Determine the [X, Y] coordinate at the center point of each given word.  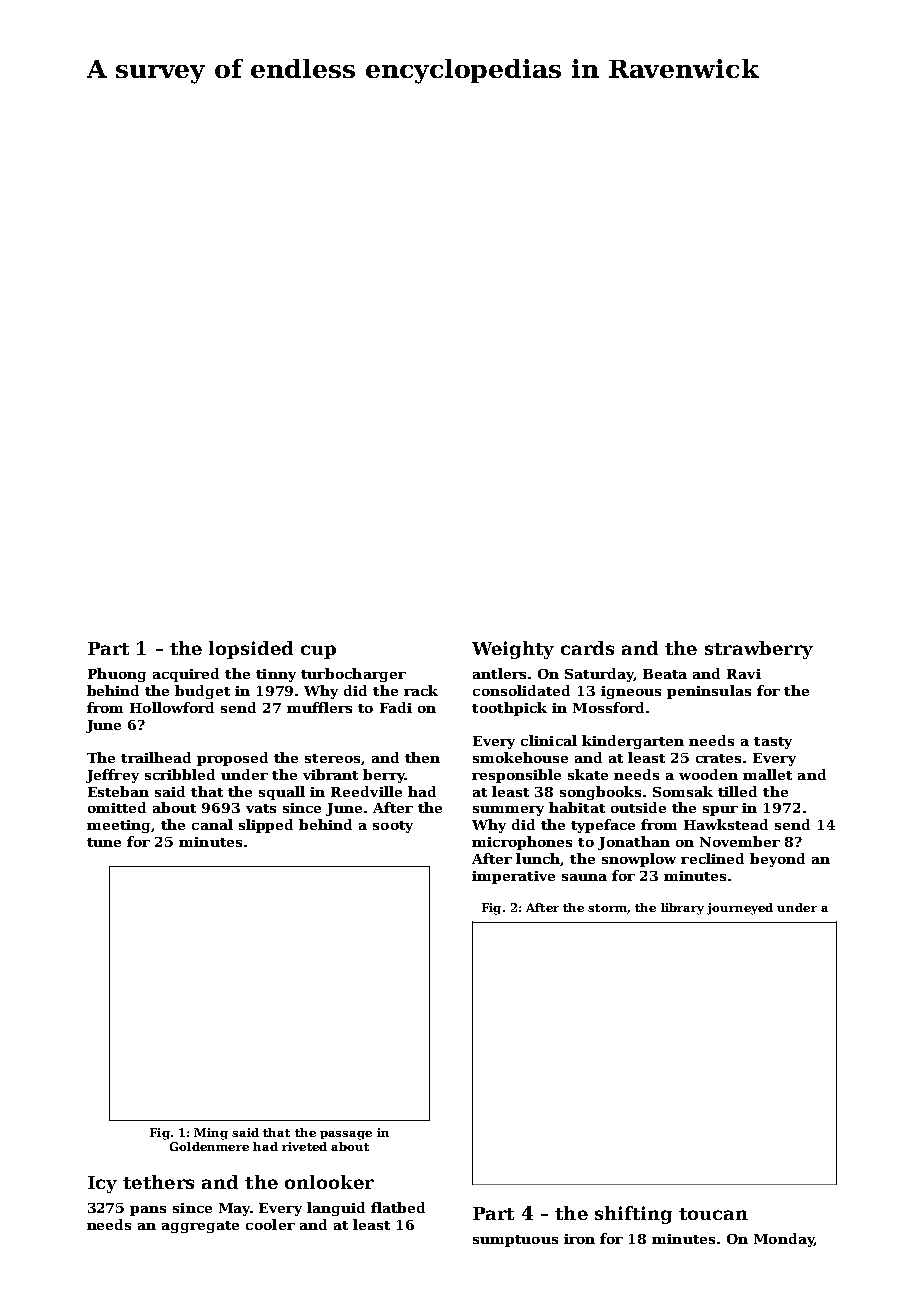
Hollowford [172, 707]
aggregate [200, 1227]
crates [718, 758]
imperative [513, 877]
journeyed [740, 909]
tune [104, 842]
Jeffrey [112, 776]
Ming [211, 1134]
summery [508, 811]
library [682, 909]
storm [607, 908]
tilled [737, 791]
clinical [549, 740]
